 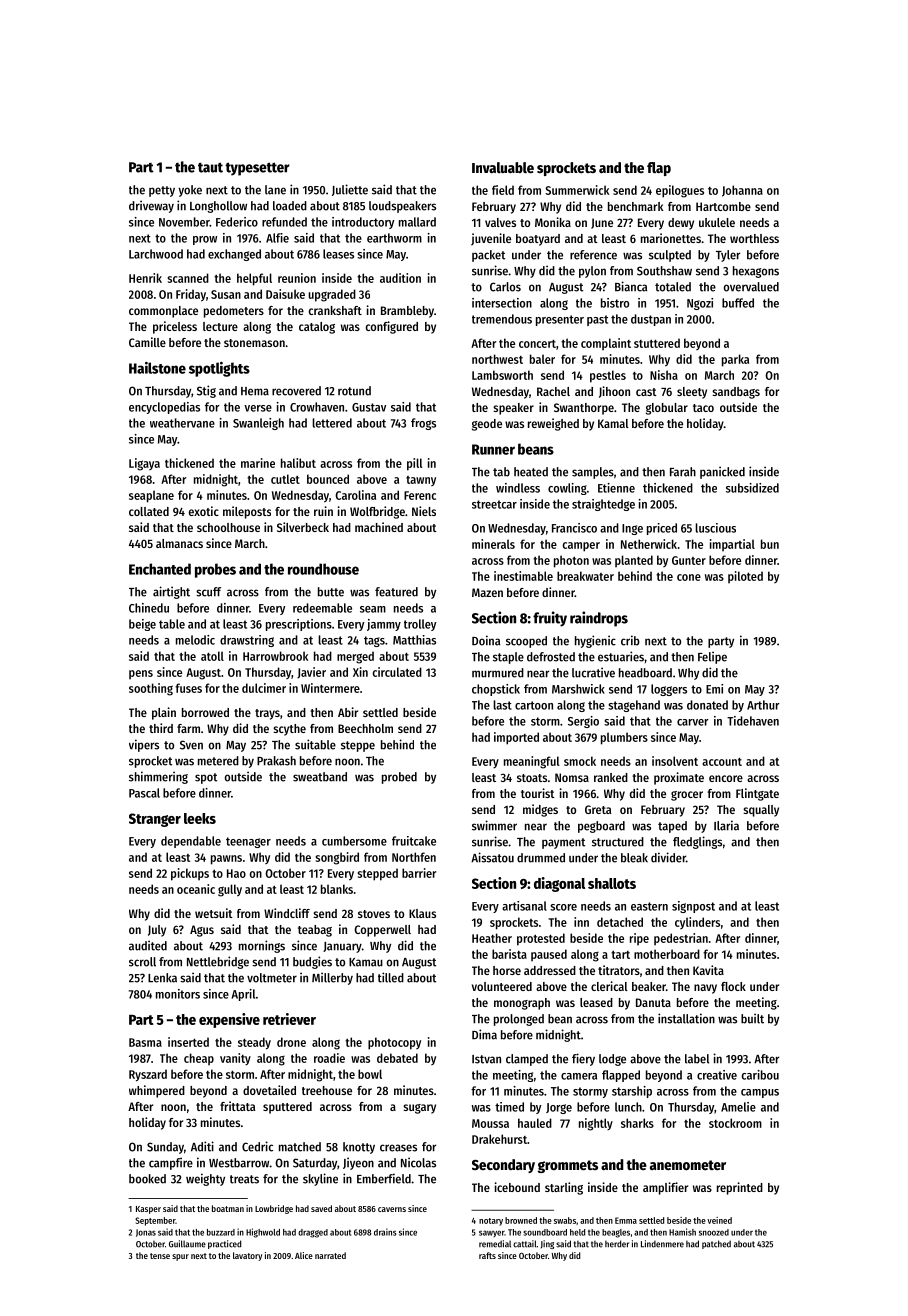 I want to click on Invaluable, so click(x=503, y=167).
